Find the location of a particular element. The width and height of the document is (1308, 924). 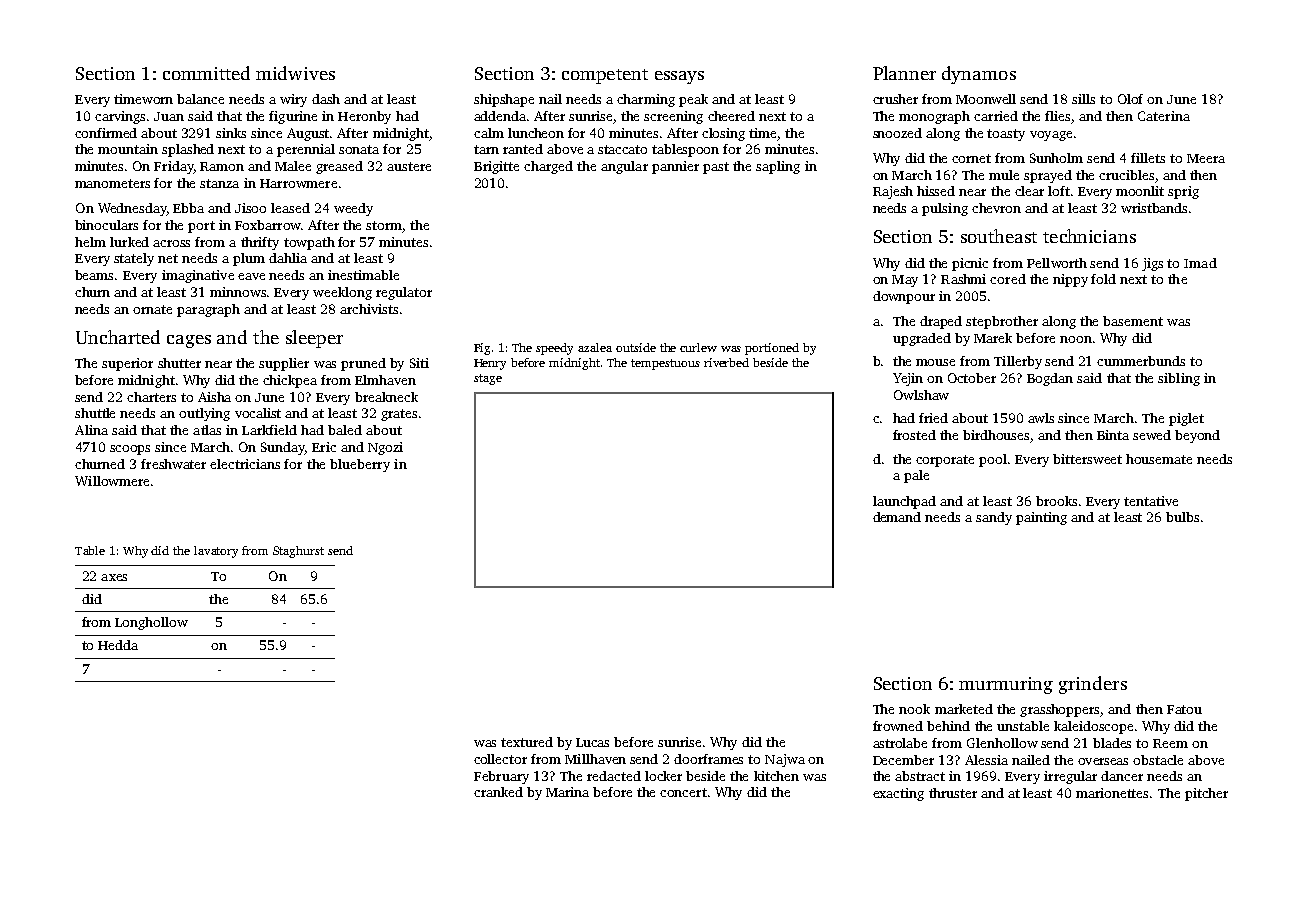

concert is located at coordinates (683, 792).
